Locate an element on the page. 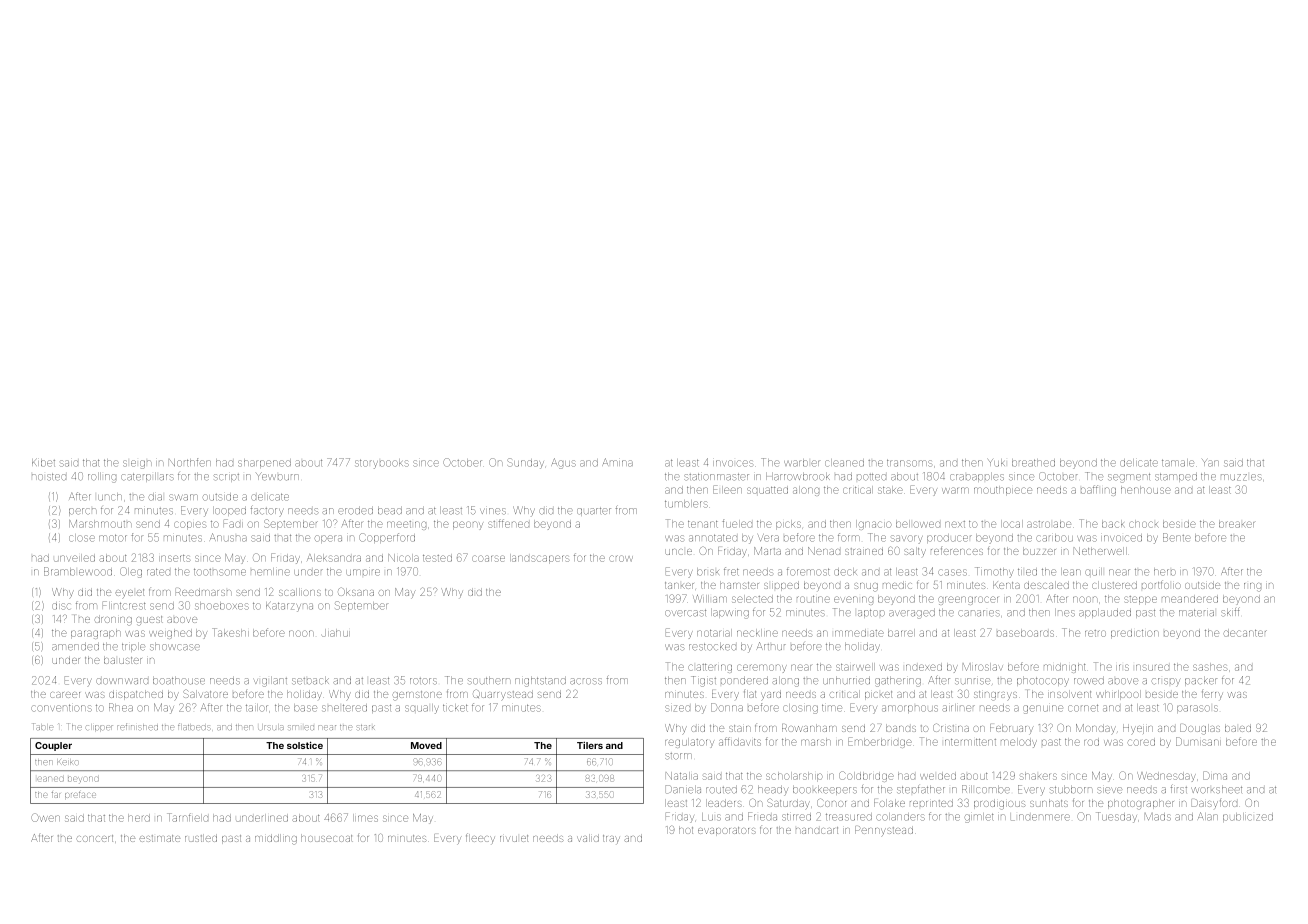  rivulet is located at coordinates (514, 838).
